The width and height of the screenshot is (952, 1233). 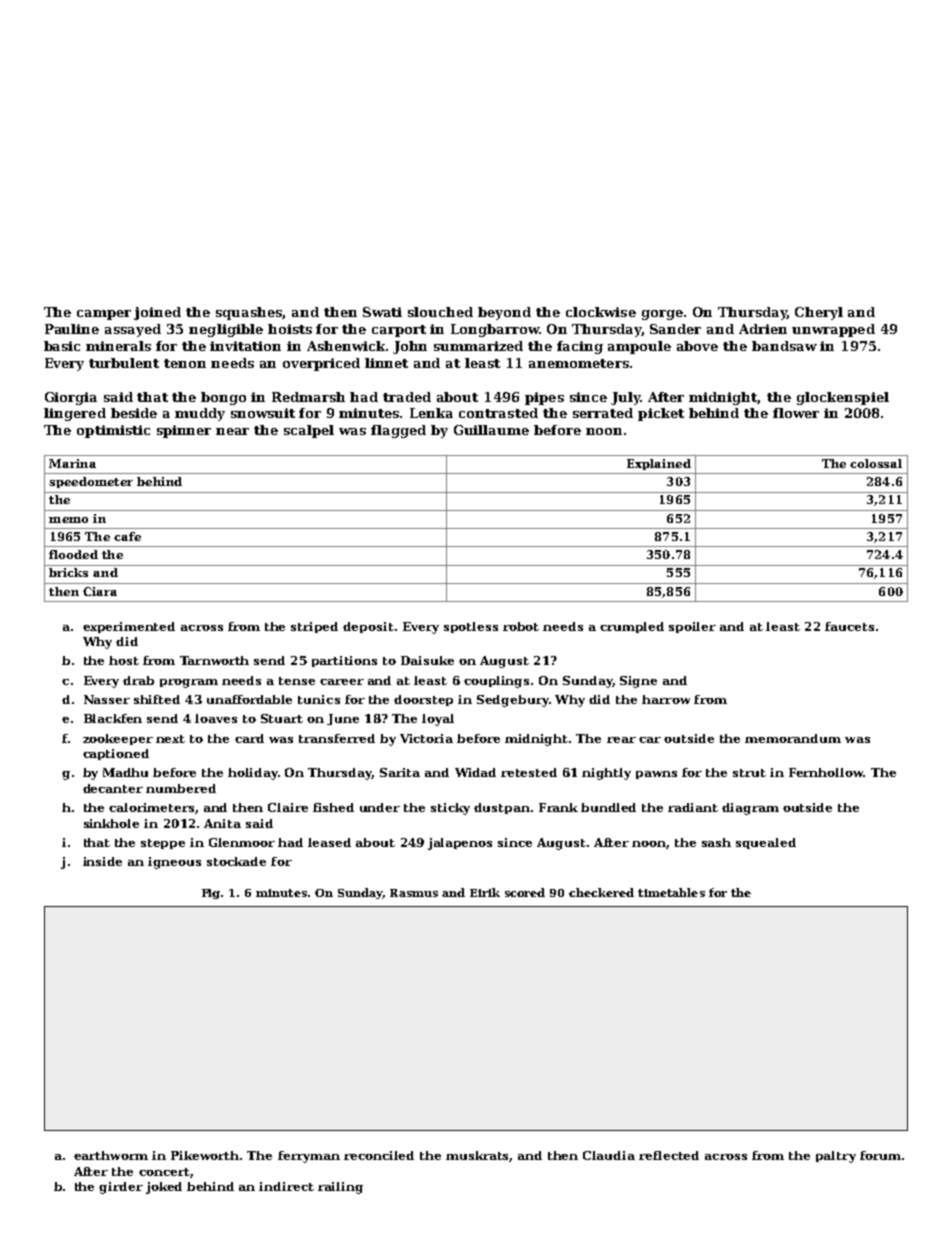 I want to click on next, so click(x=170, y=739).
